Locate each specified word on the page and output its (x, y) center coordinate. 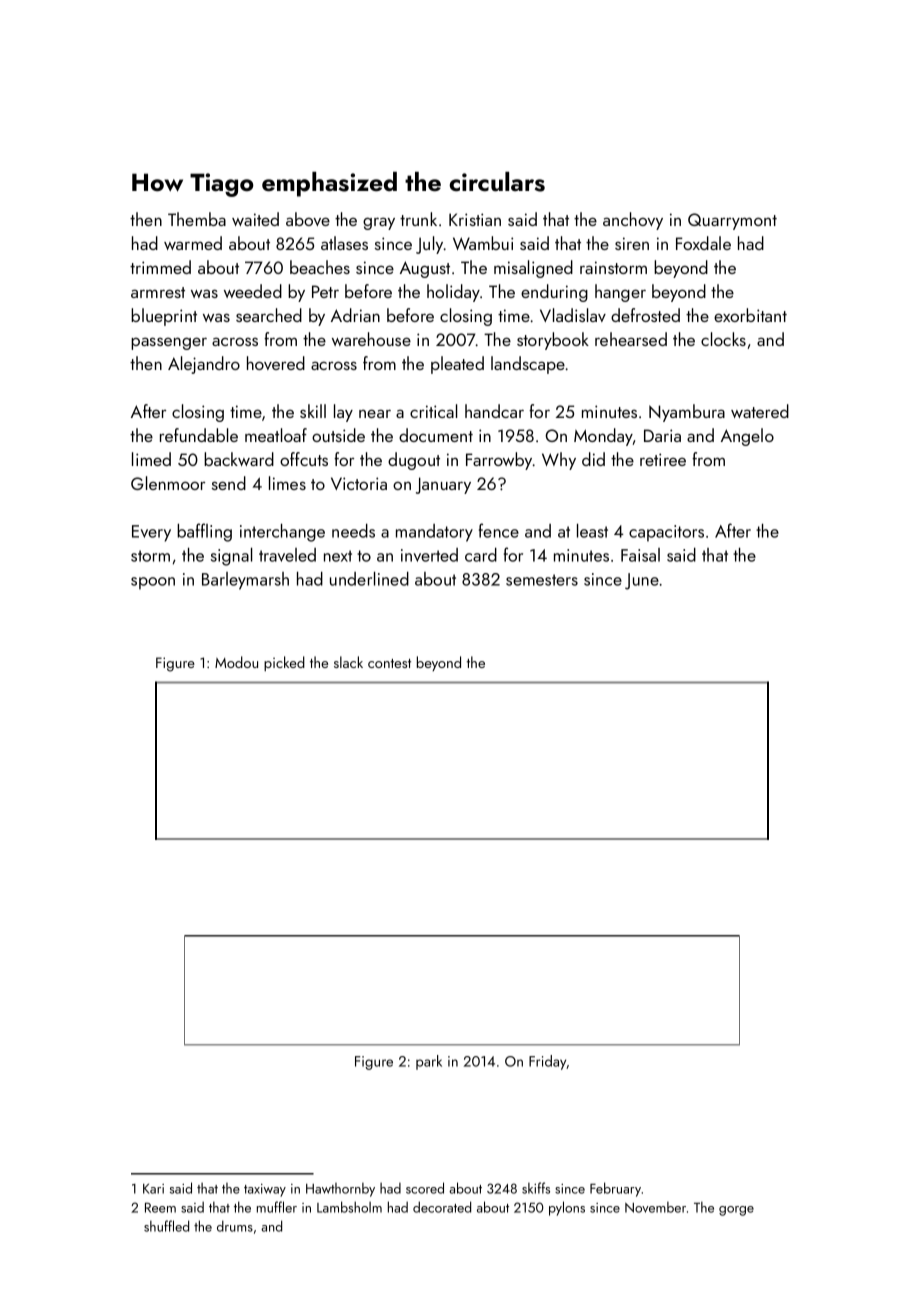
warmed (193, 243)
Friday (548, 1062)
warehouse (371, 339)
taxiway (265, 1190)
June (642, 581)
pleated (457, 365)
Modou (236, 662)
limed (151, 459)
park (429, 1062)
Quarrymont (732, 221)
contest (389, 663)
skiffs (536, 1188)
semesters (542, 580)
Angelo (747, 437)
